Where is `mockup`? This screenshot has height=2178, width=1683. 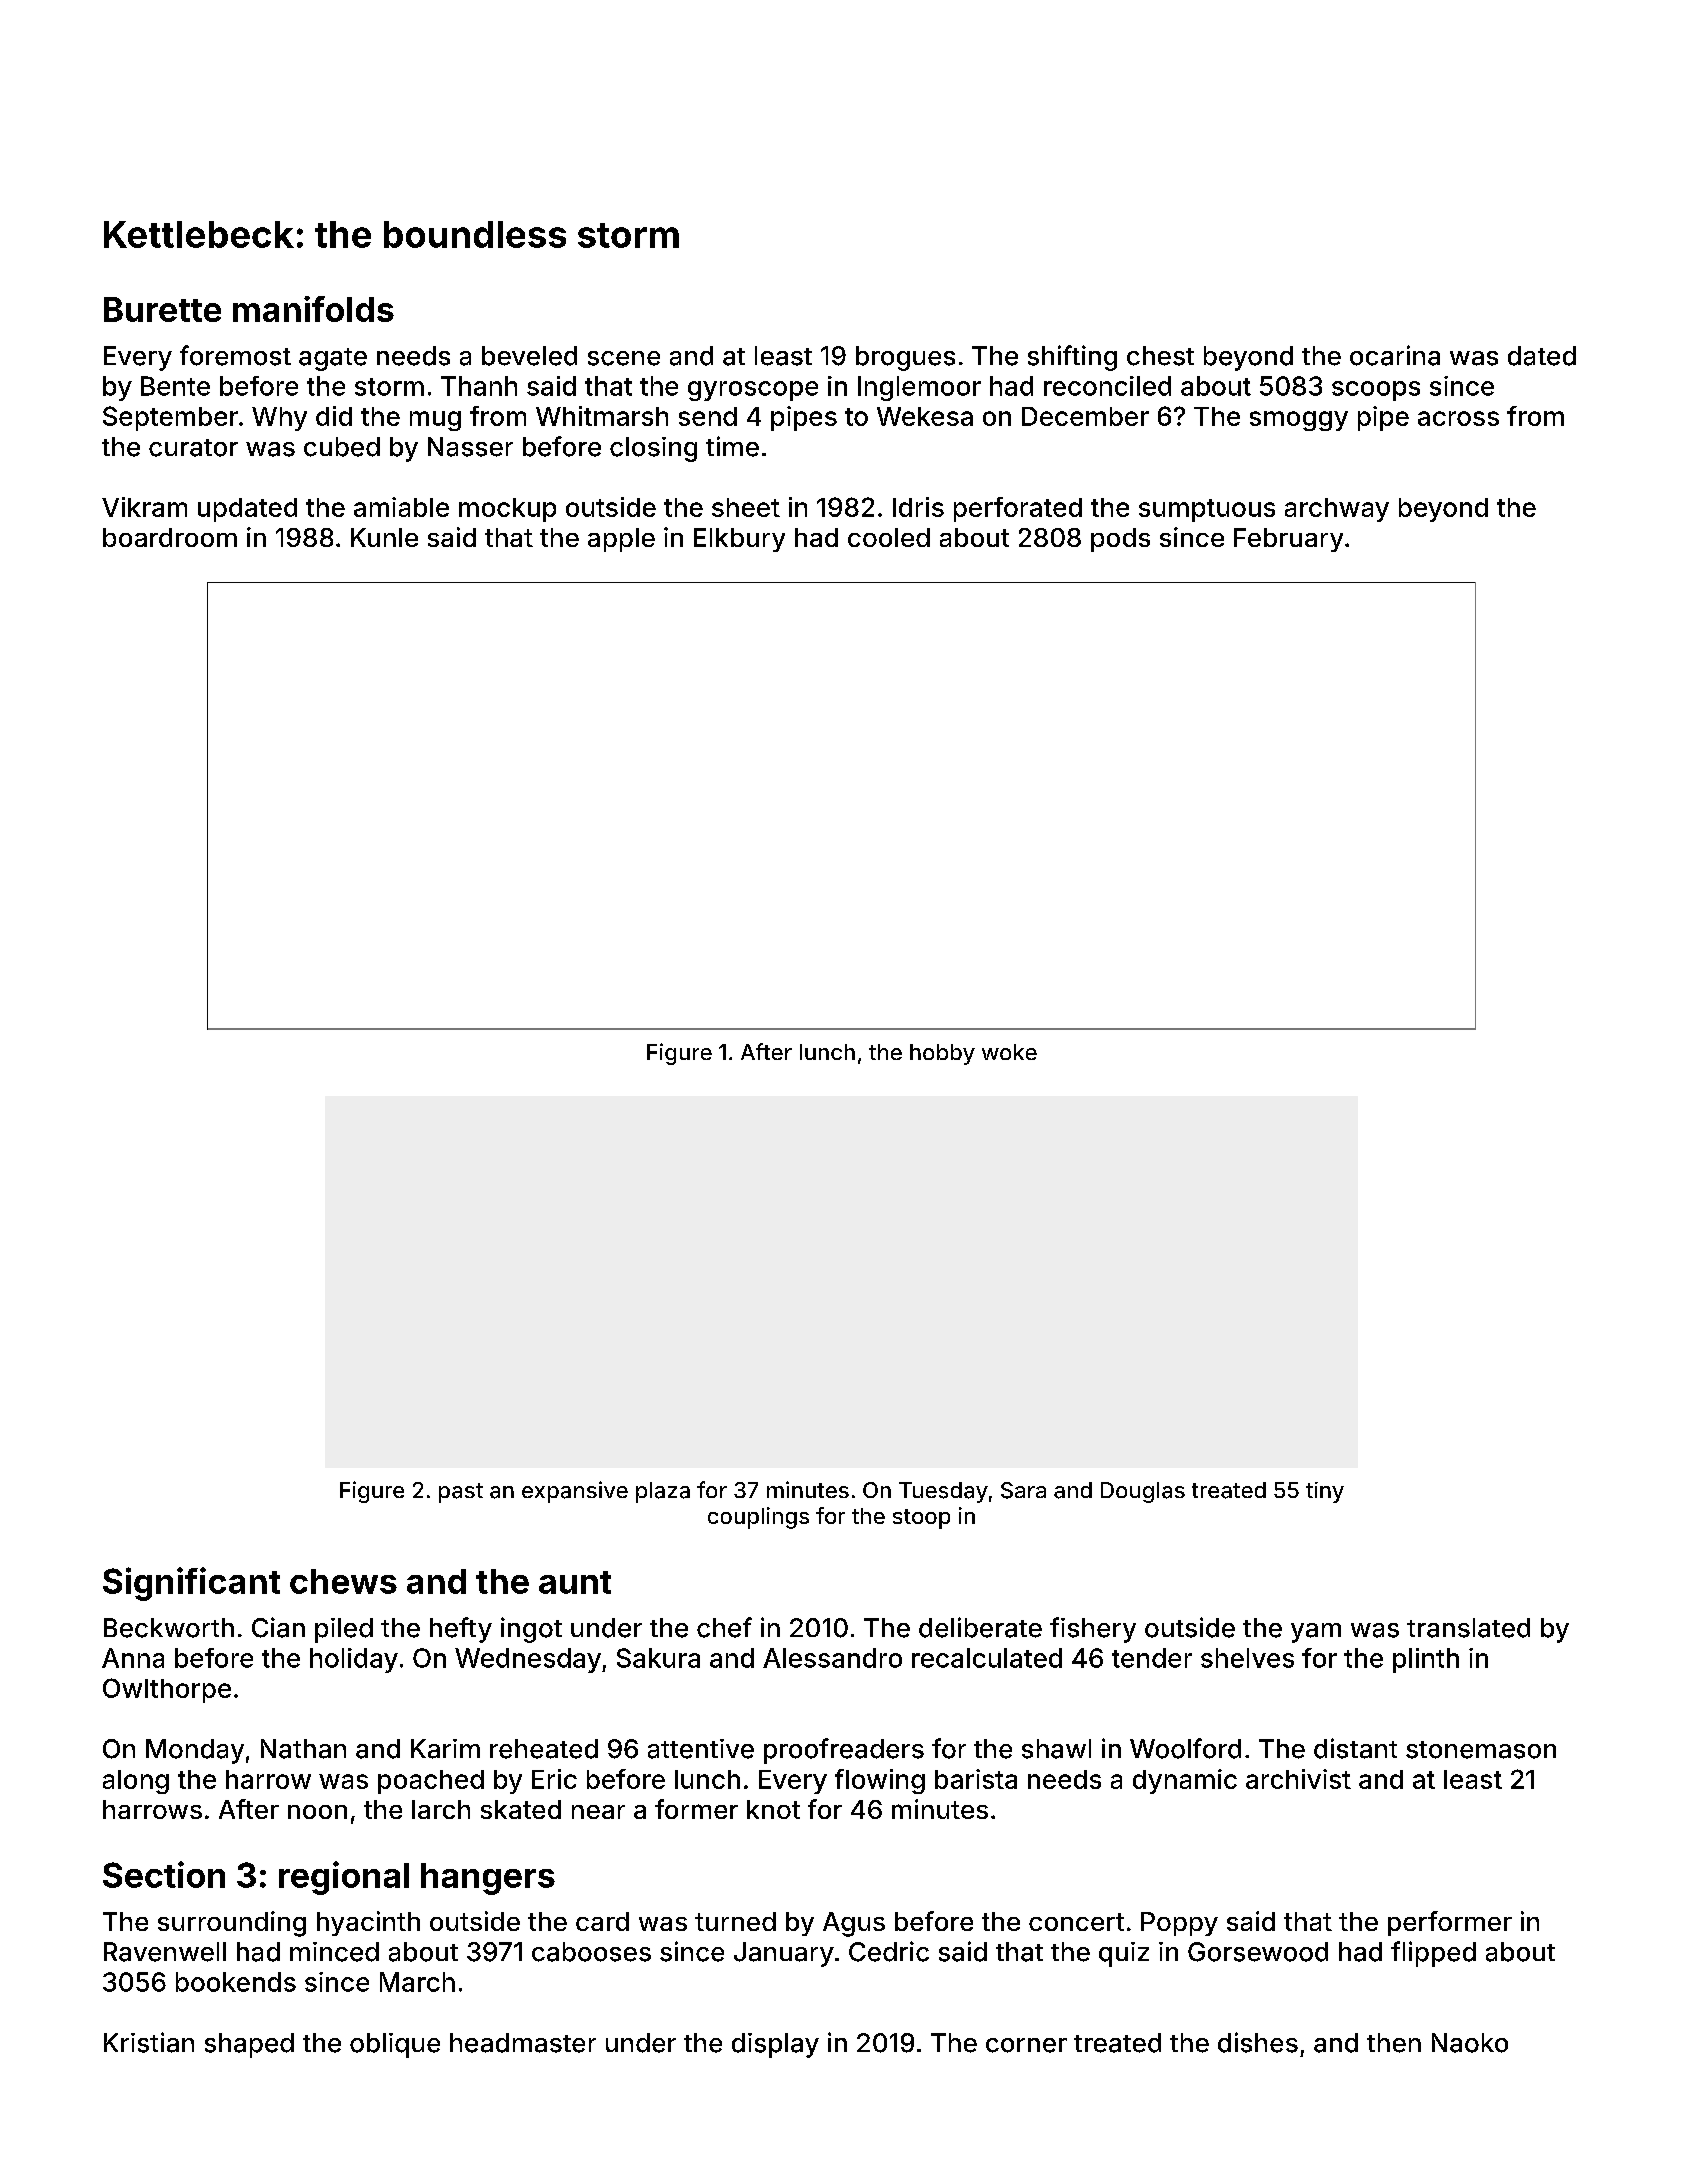 mockup is located at coordinates (507, 510).
